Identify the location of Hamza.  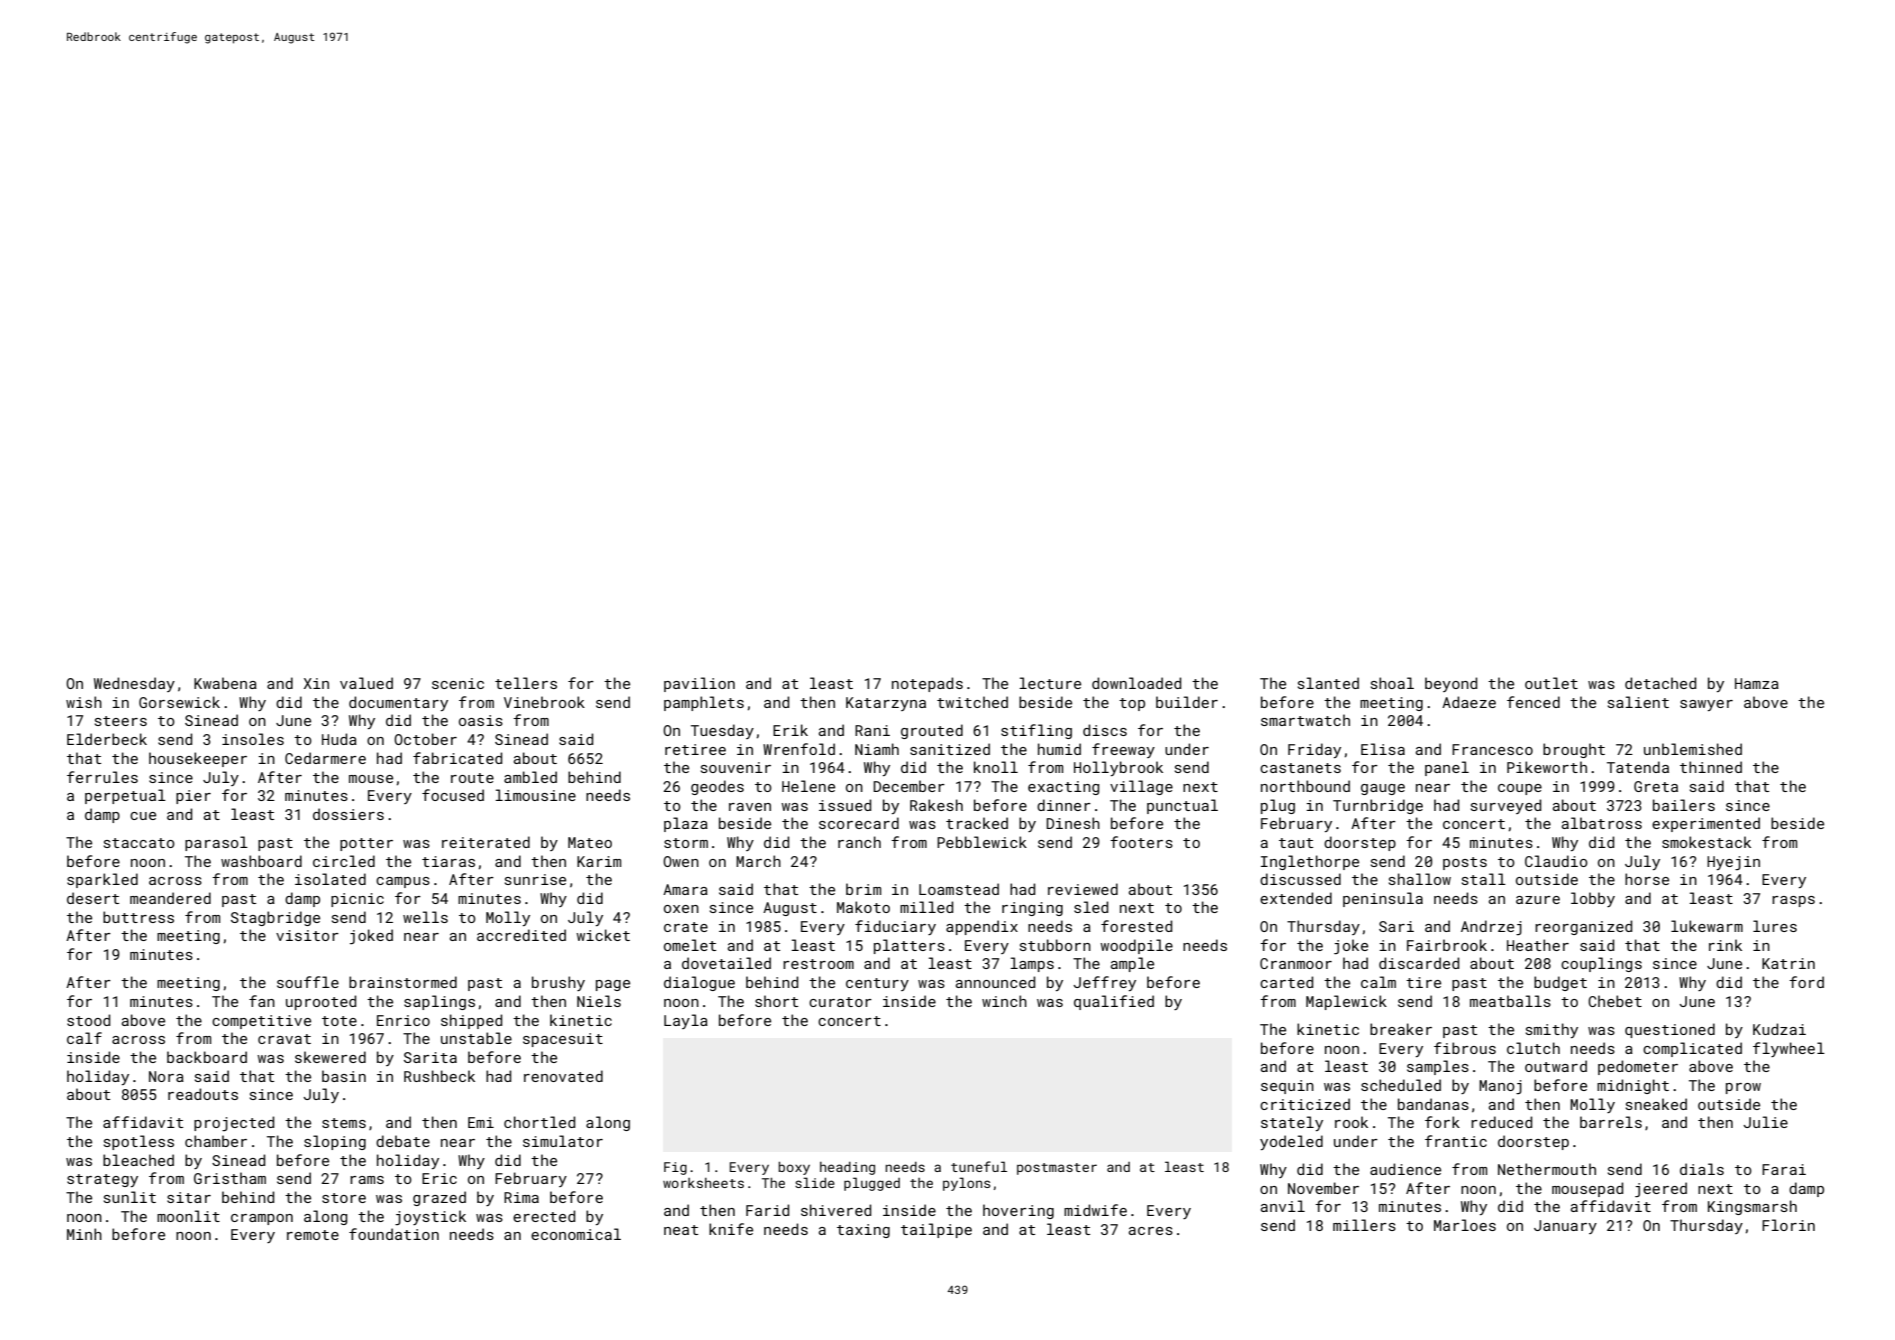
(1757, 683).
